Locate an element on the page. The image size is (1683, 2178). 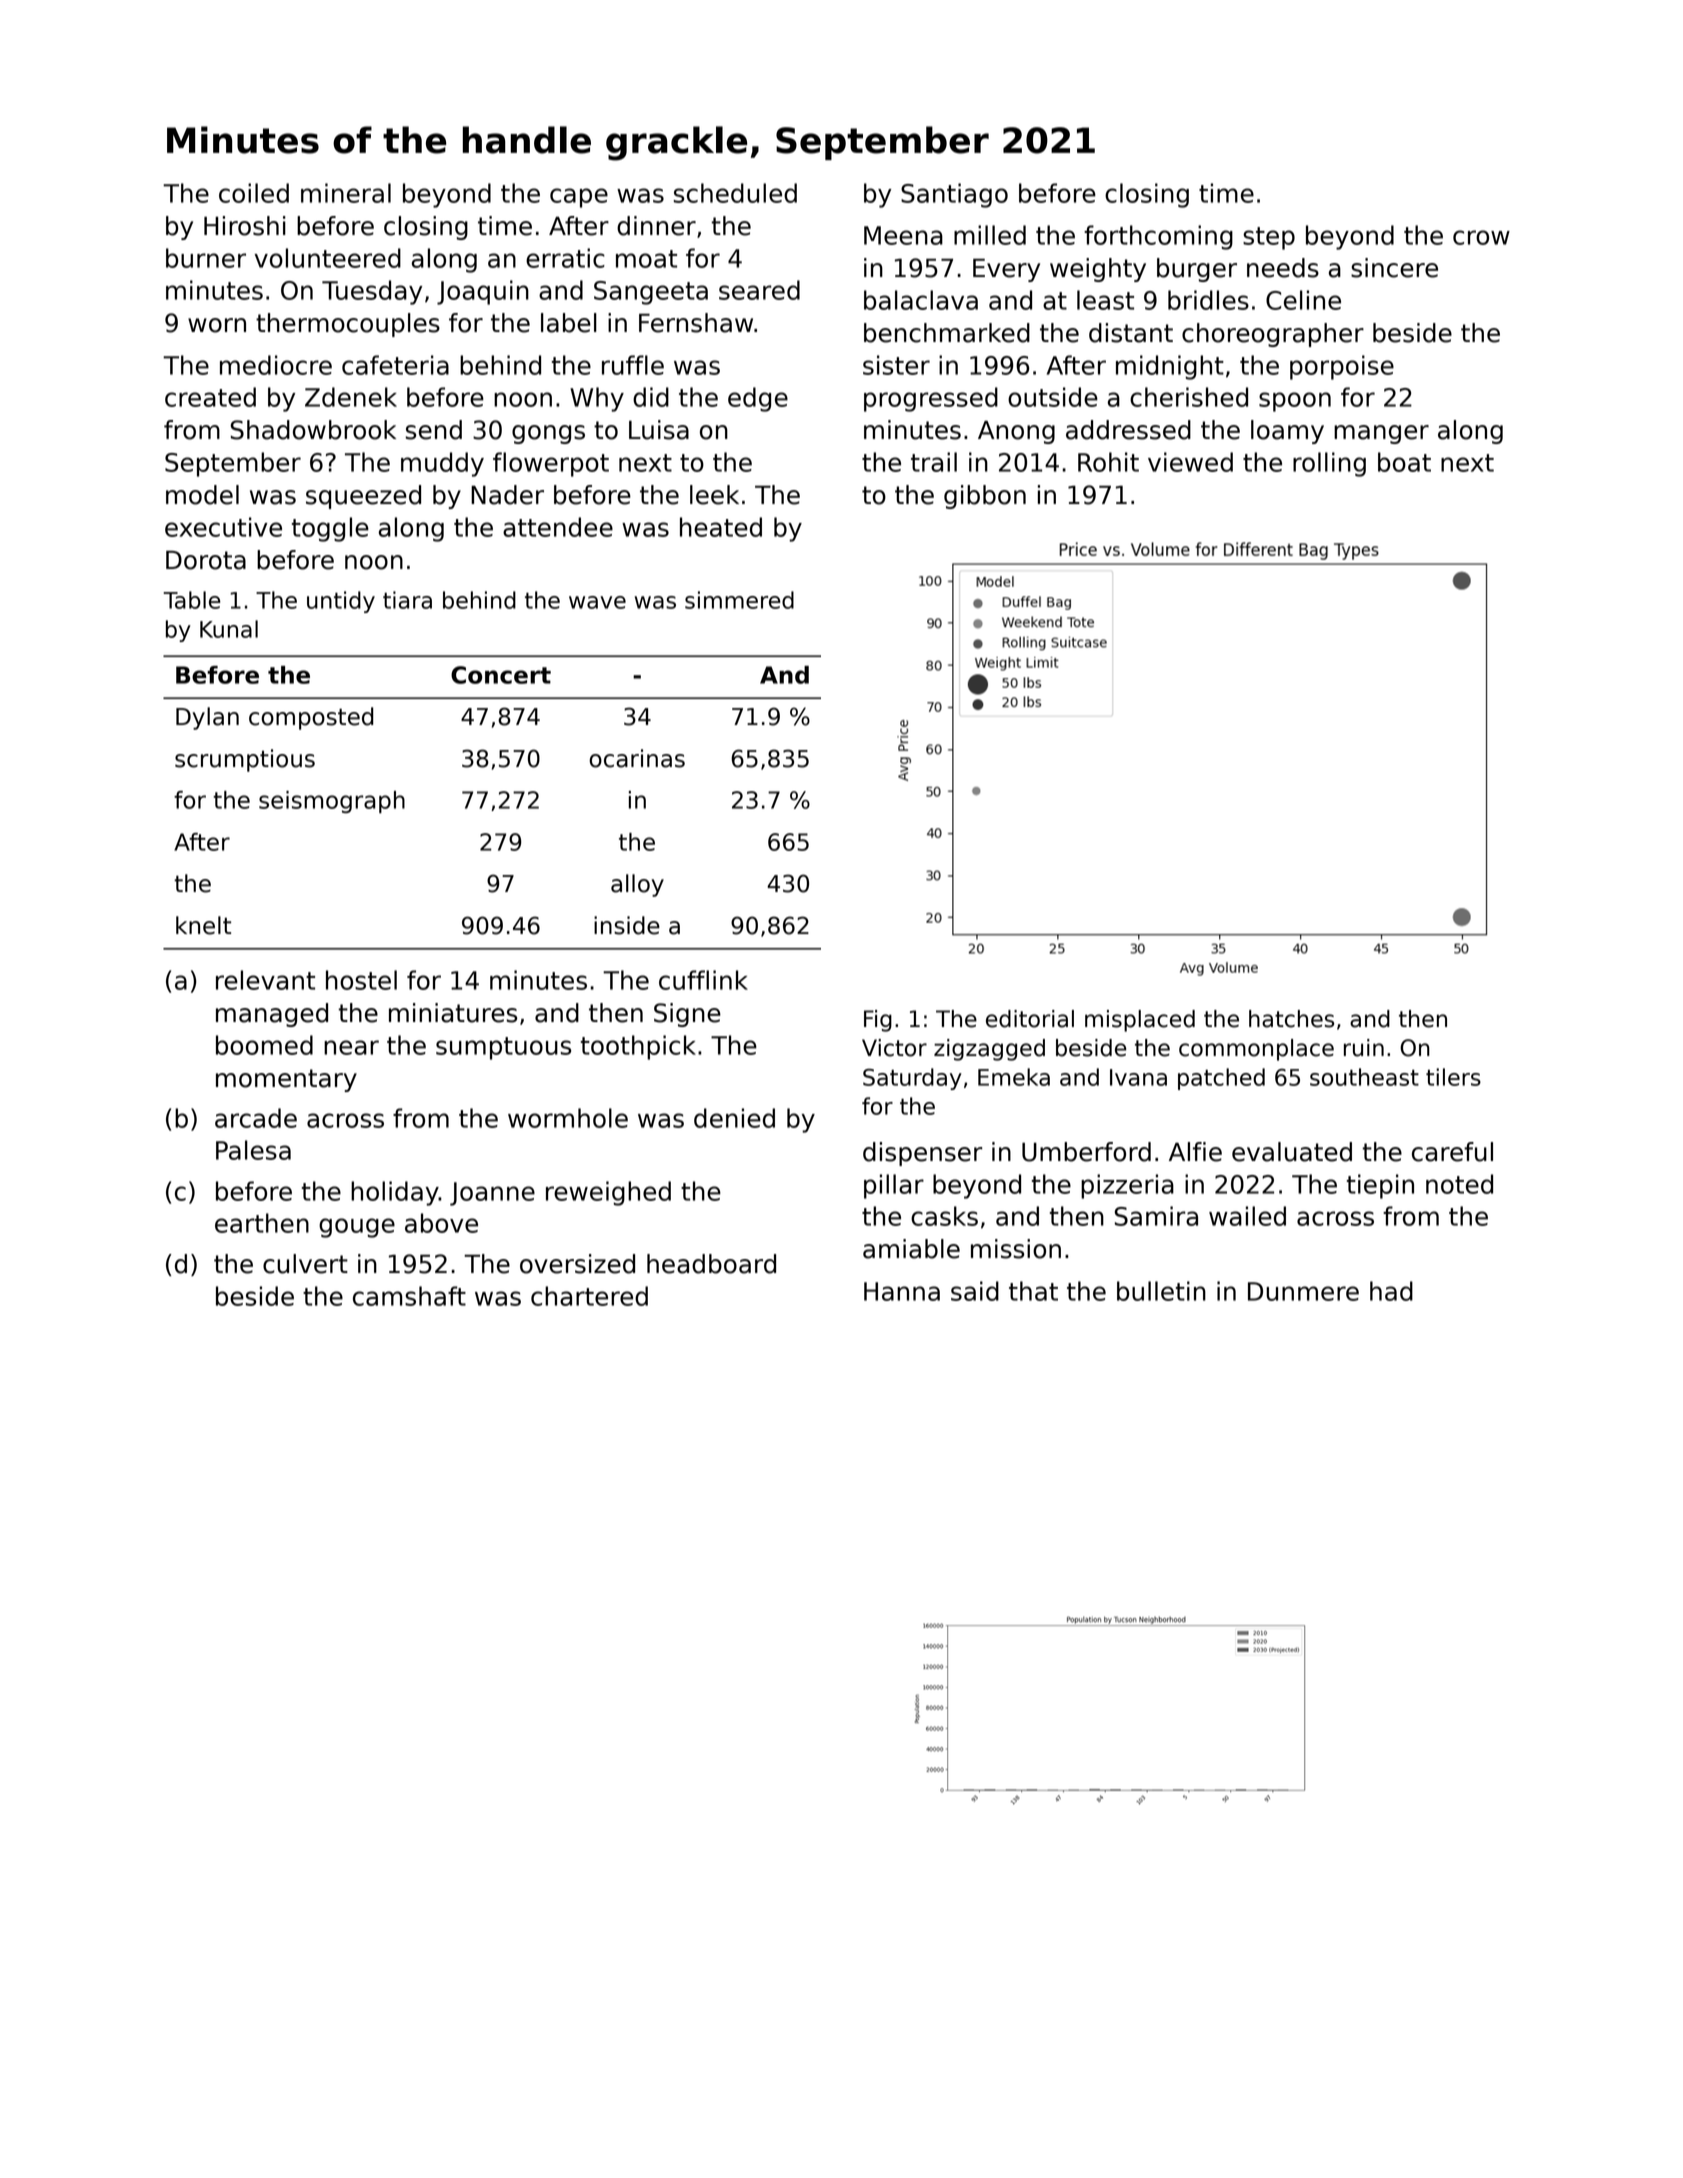
hatches is located at coordinates (1291, 1019).
